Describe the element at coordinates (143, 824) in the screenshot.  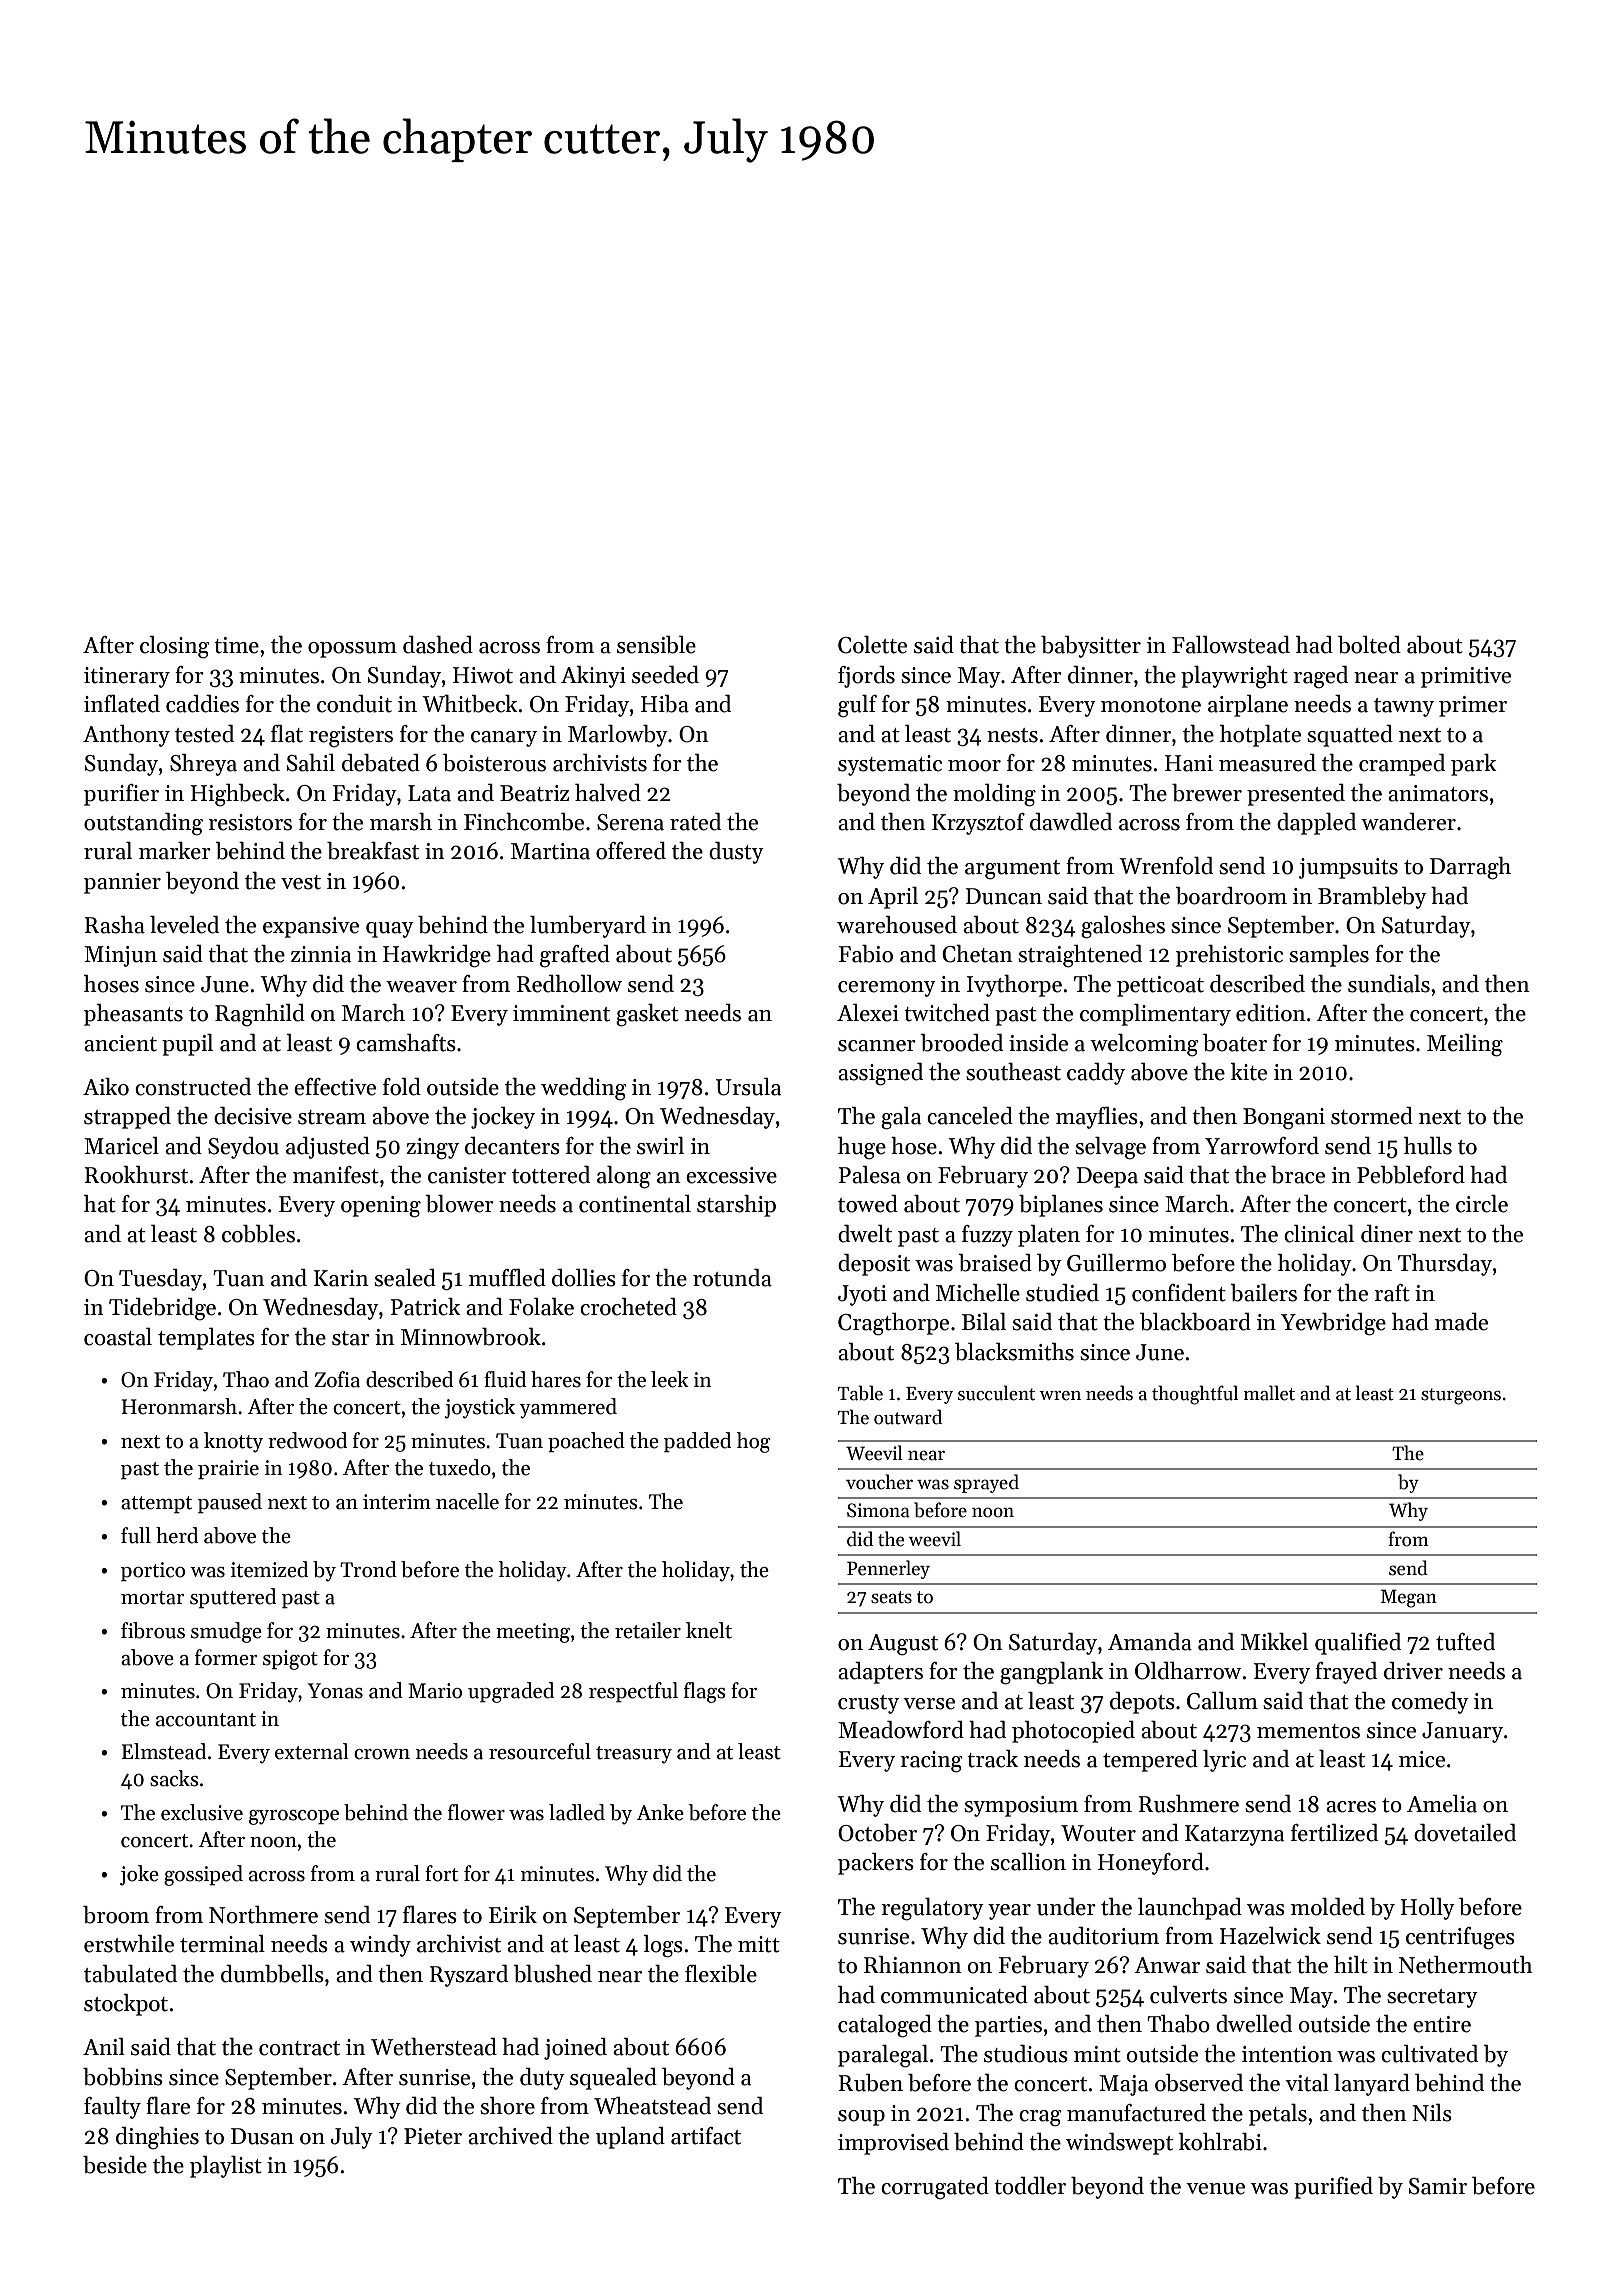
I see `outstanding` at that location.
